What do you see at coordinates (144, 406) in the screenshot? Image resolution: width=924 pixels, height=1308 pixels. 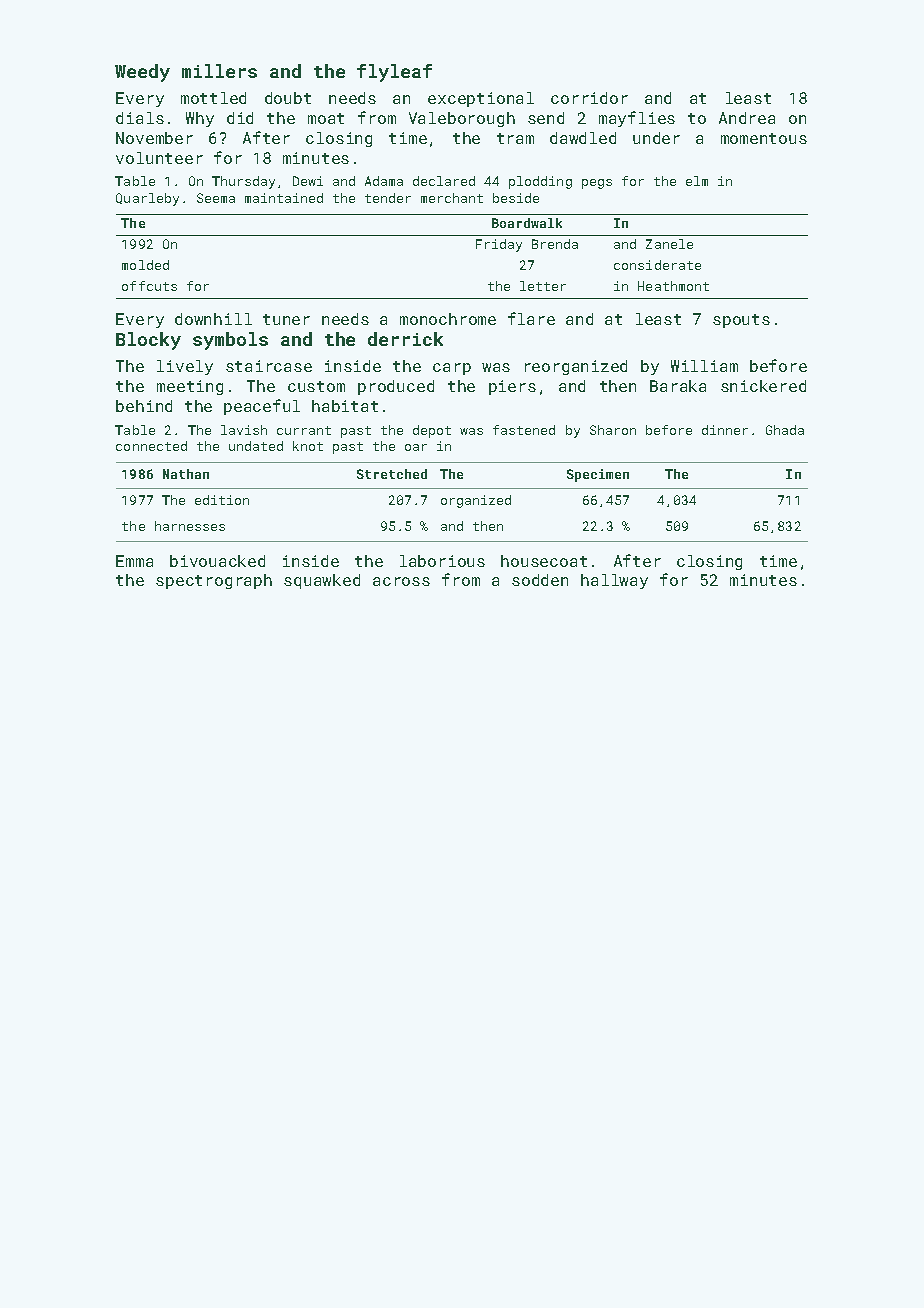 I see `behind` at bounding box center [144, 406].
